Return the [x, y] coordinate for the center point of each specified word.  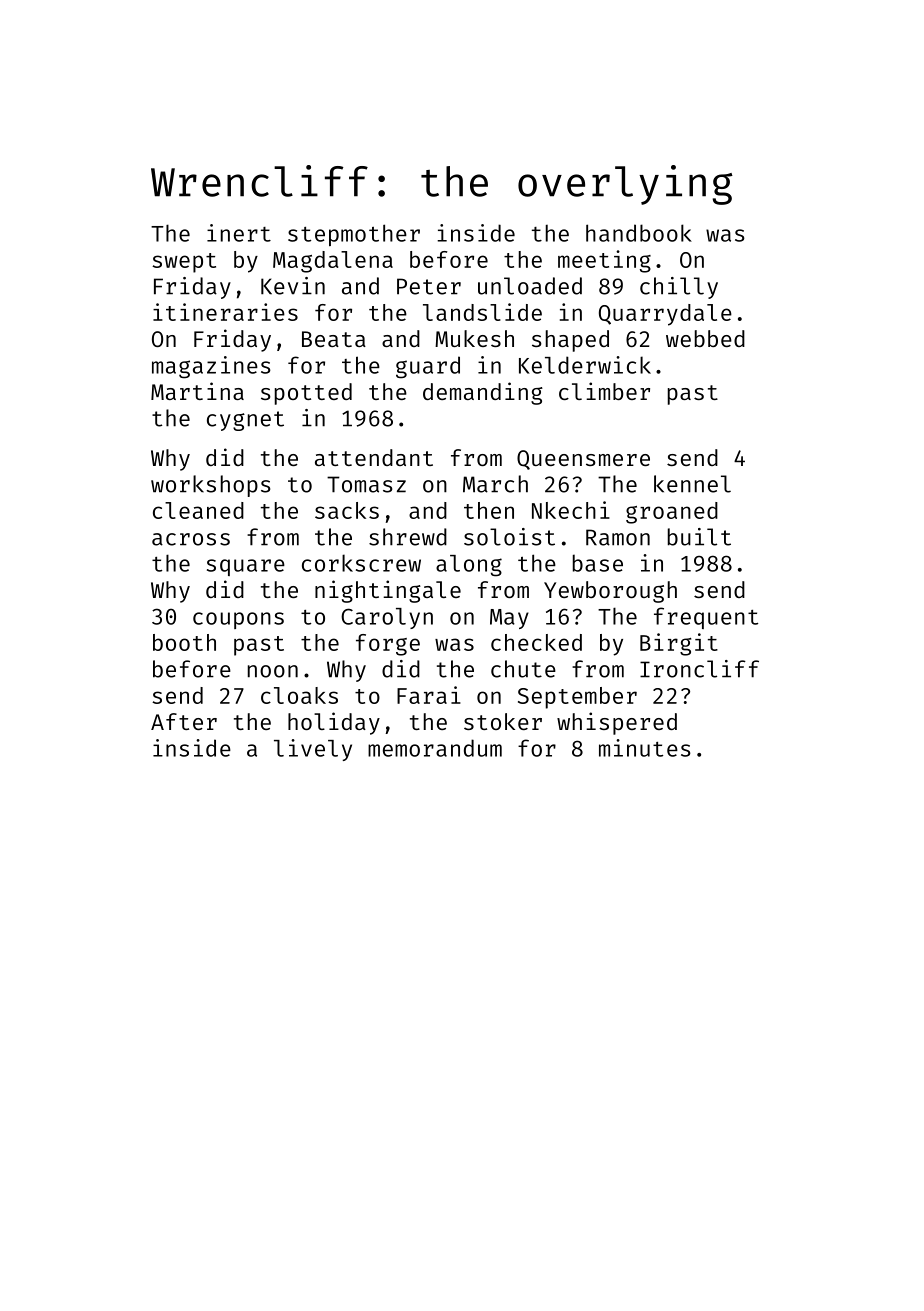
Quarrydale [665, 315]
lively [313, 750]
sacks [347, 510]
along [469, 566]
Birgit [679, 644]
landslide [482, 312]
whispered [617, 723]
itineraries [225, 312]
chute [523, 669]
